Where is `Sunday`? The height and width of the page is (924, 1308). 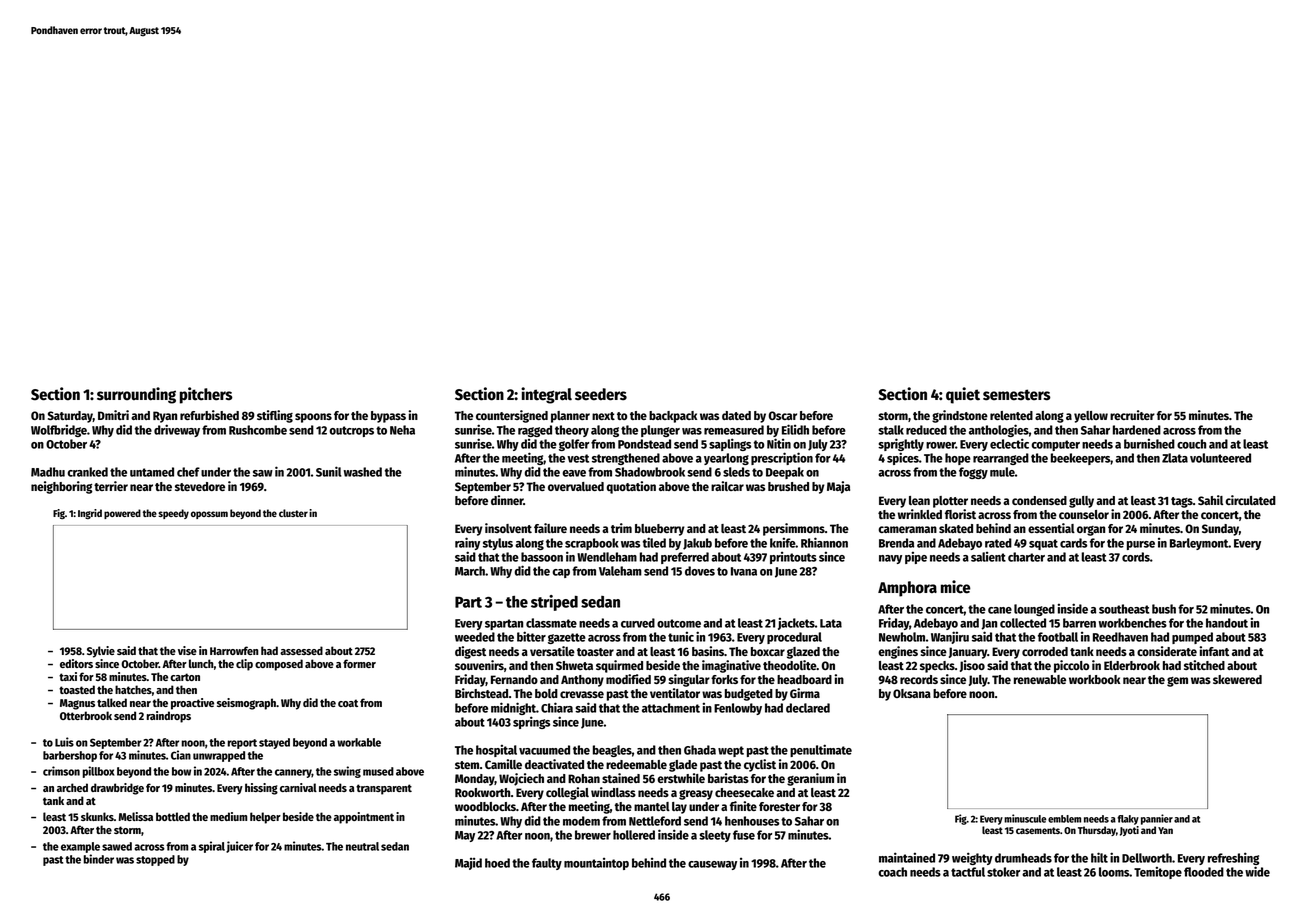
Sunday is located at coordinates (1220, 530).
